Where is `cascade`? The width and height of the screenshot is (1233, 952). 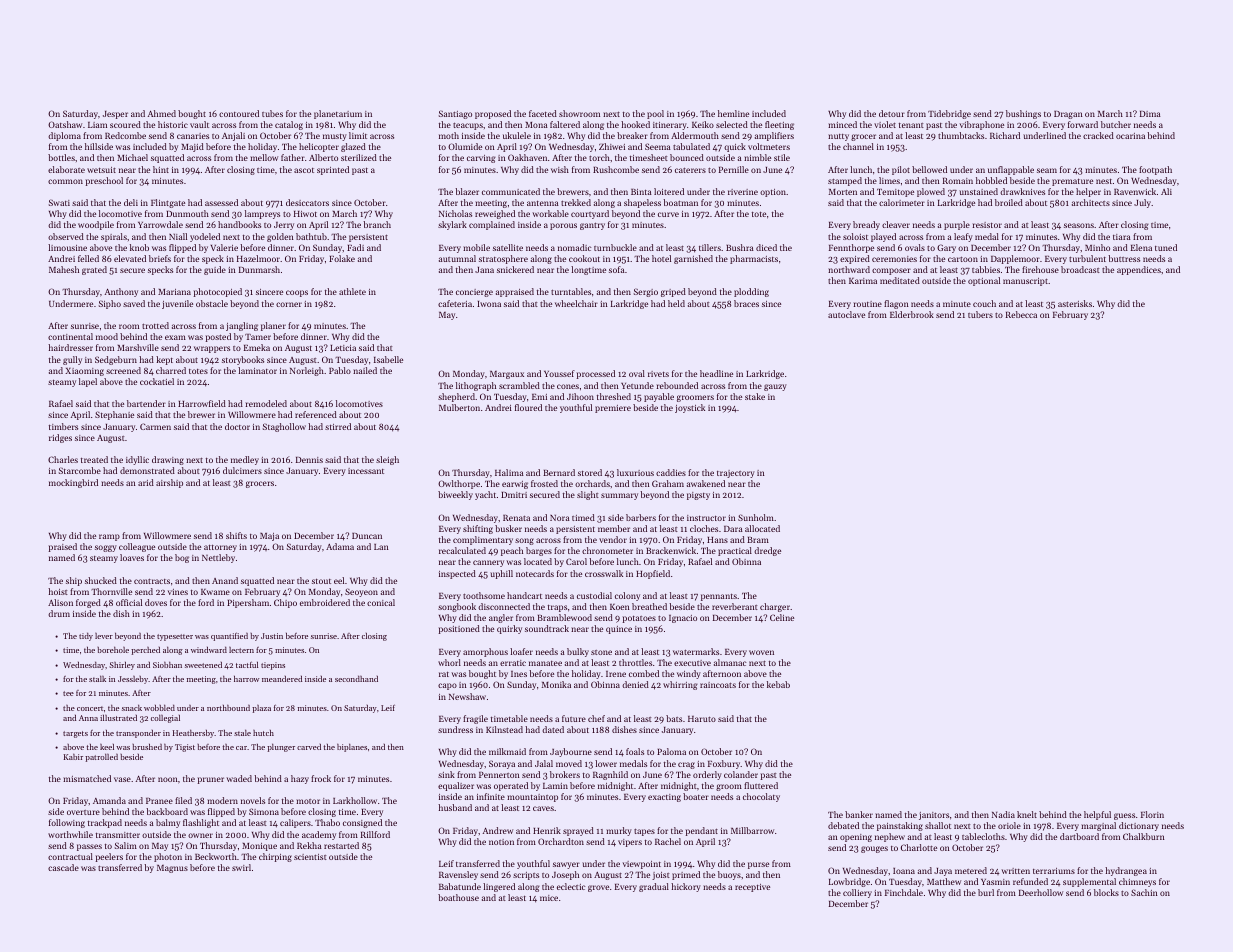 cascade is located at coordinates (63, 867).
